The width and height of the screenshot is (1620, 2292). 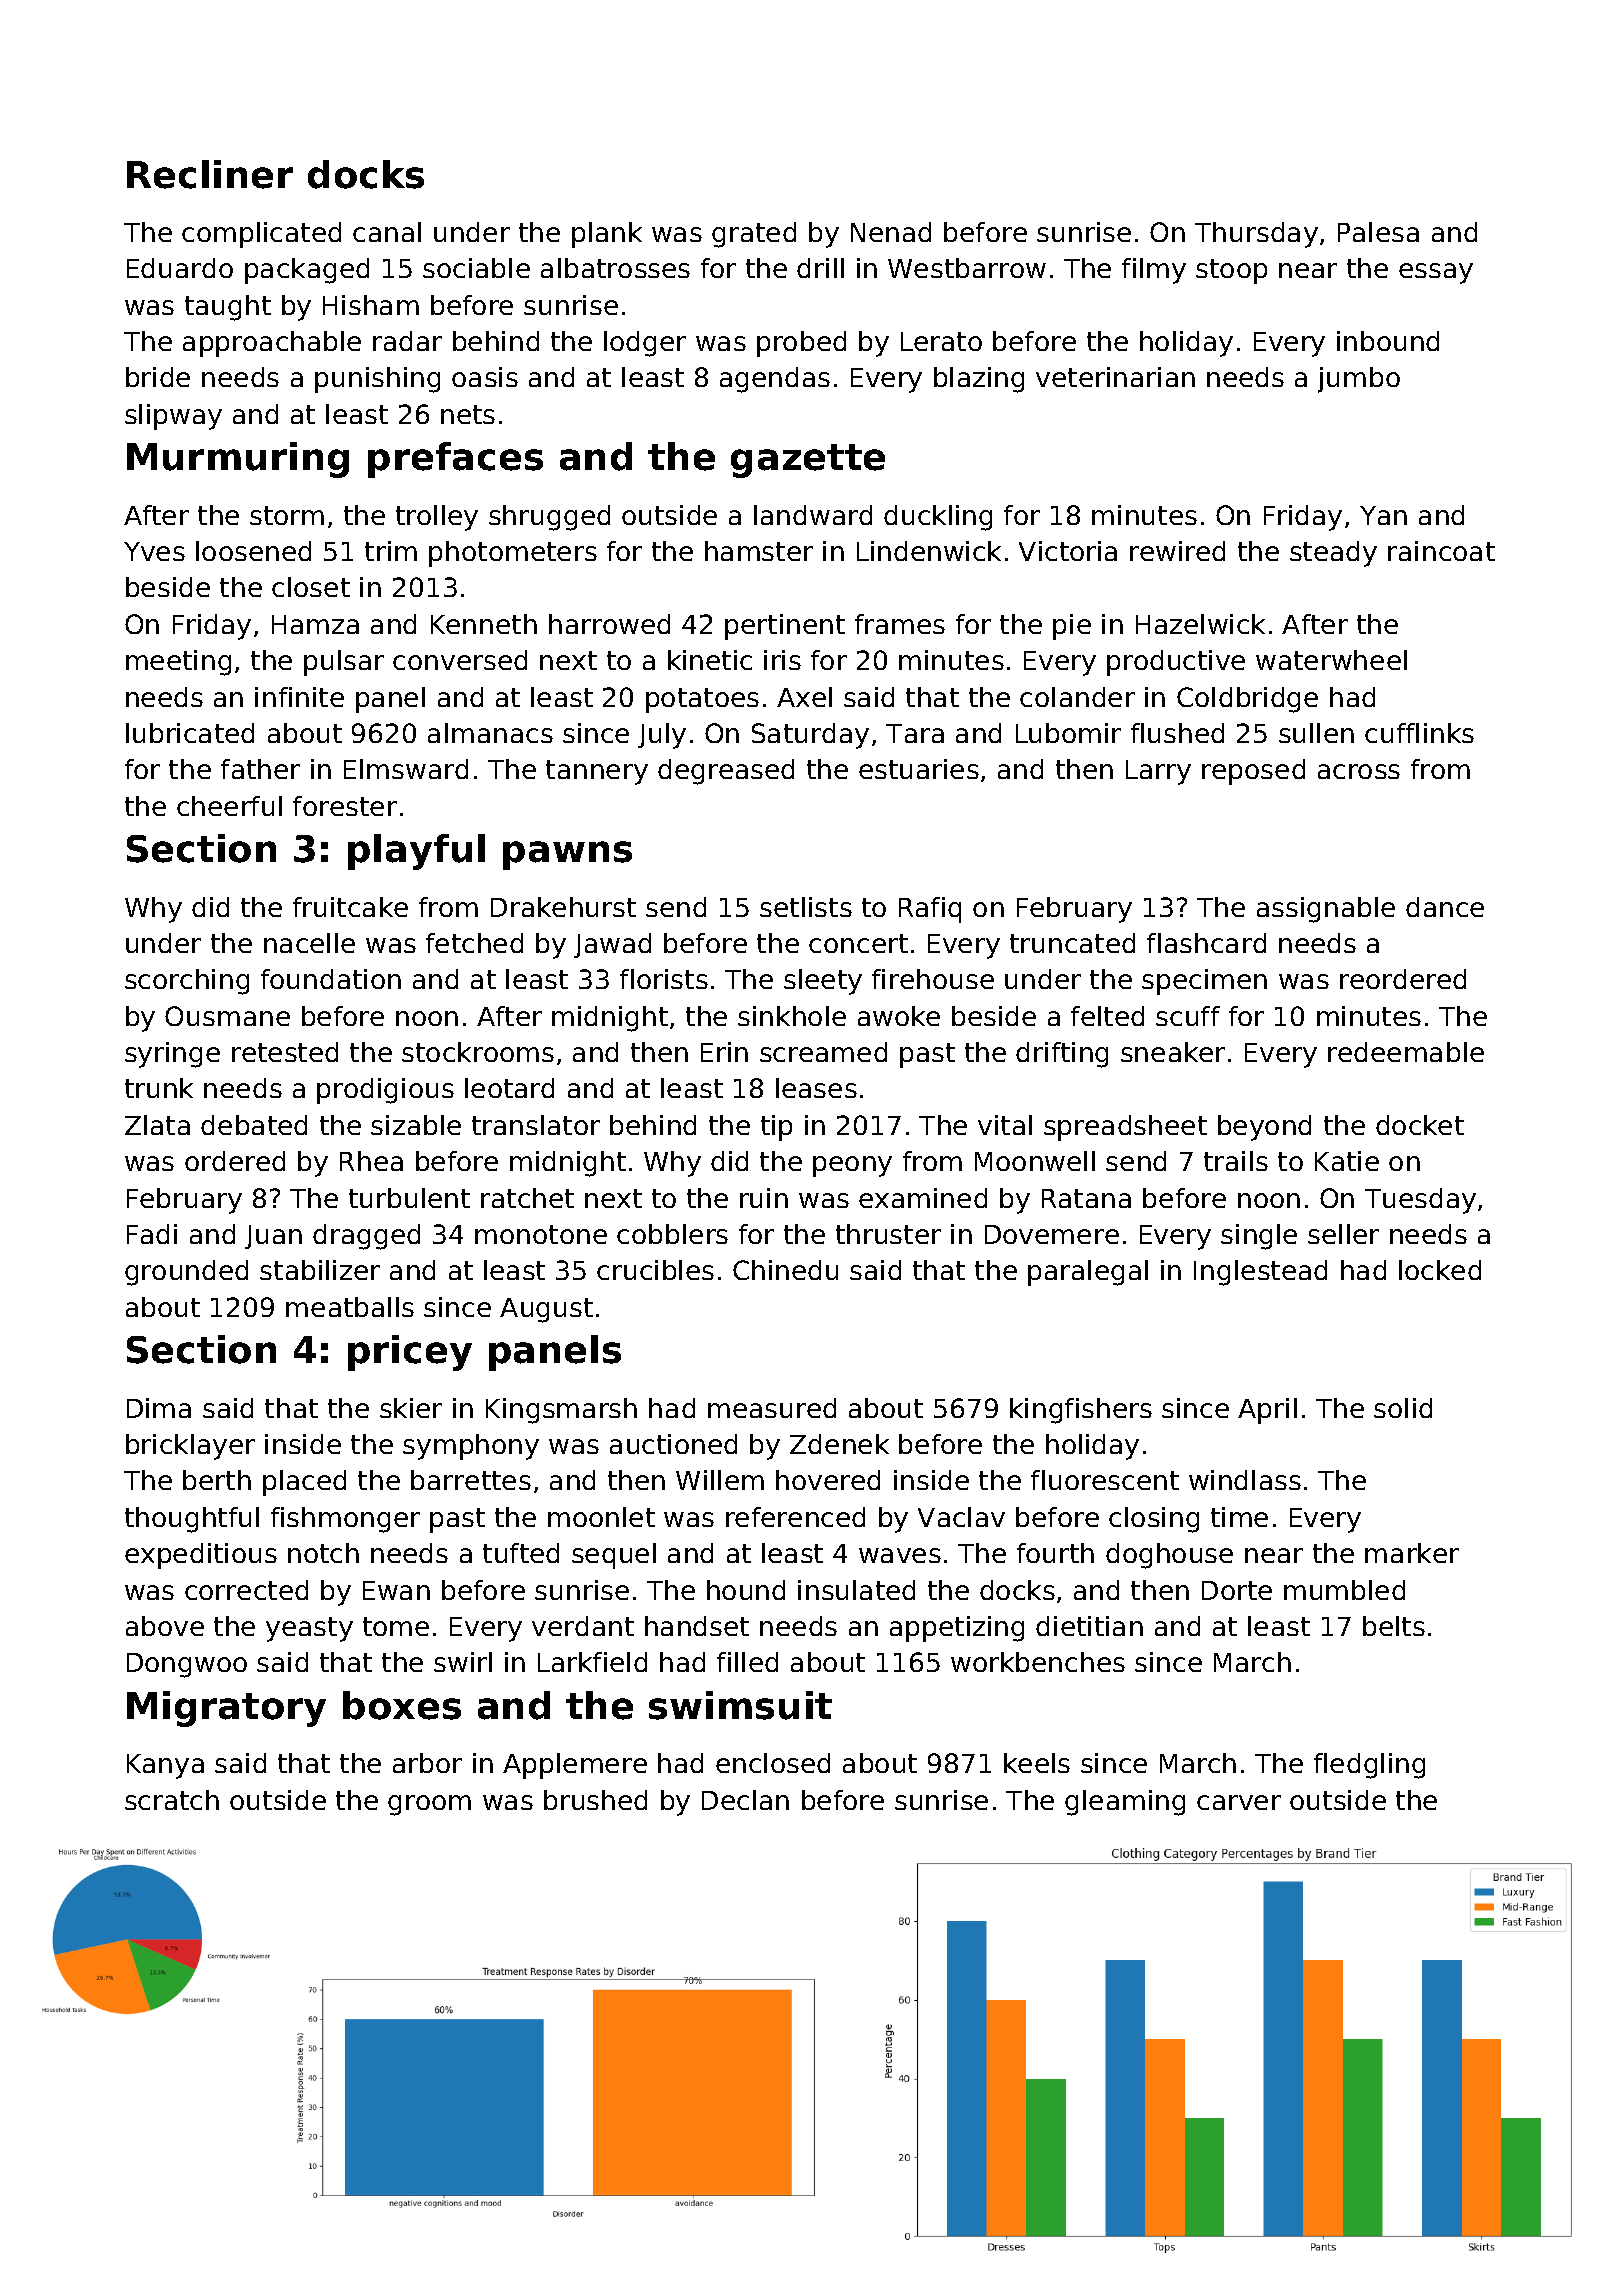 What do you see at coordinates (159, 1088) in the screenshot?
I see `trunk` at bounding box center [159, 1088].
